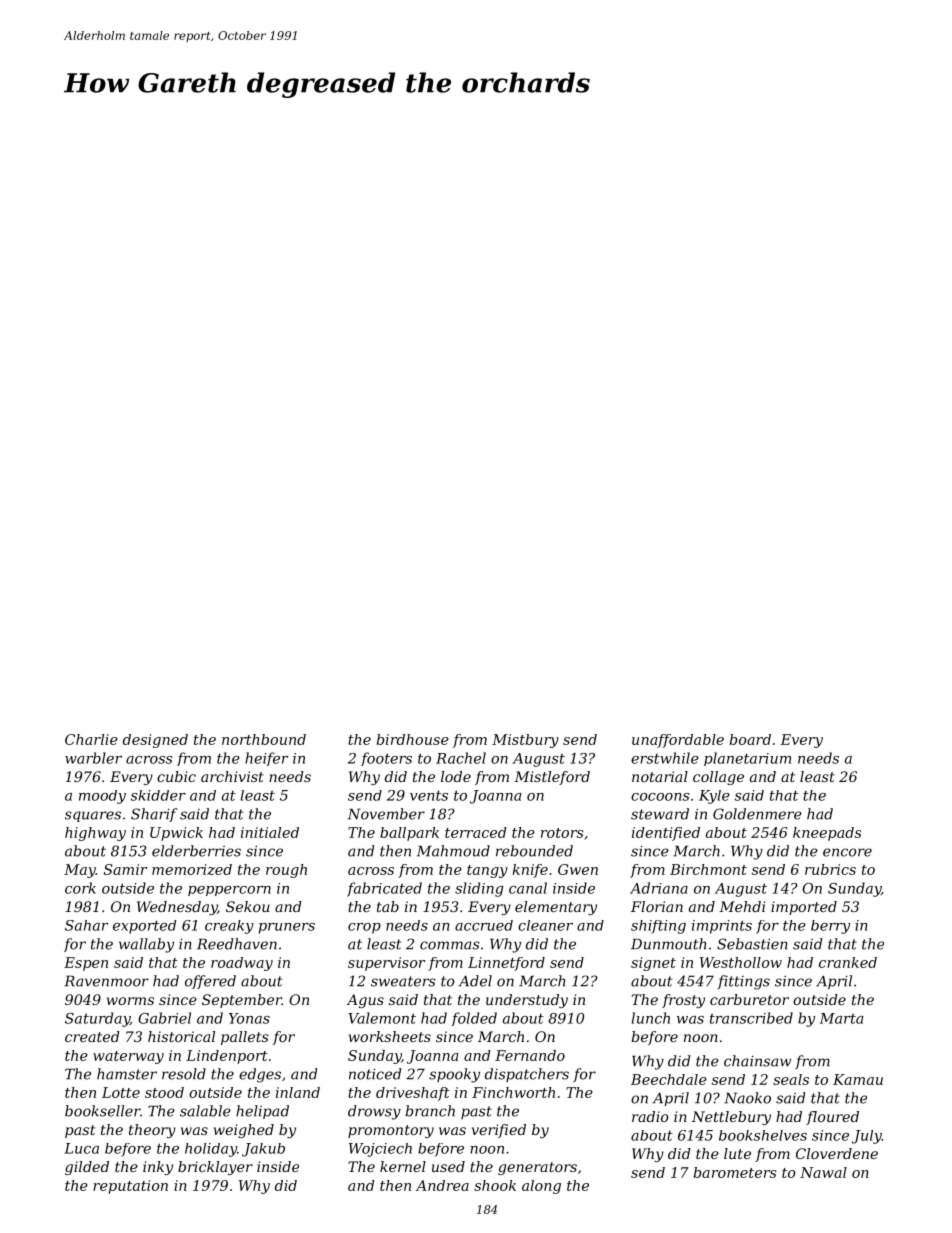 The width and height of the document is (952, 1233). Describe the element at coordinates (102, 797) in the document. I see `moody` at that location.
